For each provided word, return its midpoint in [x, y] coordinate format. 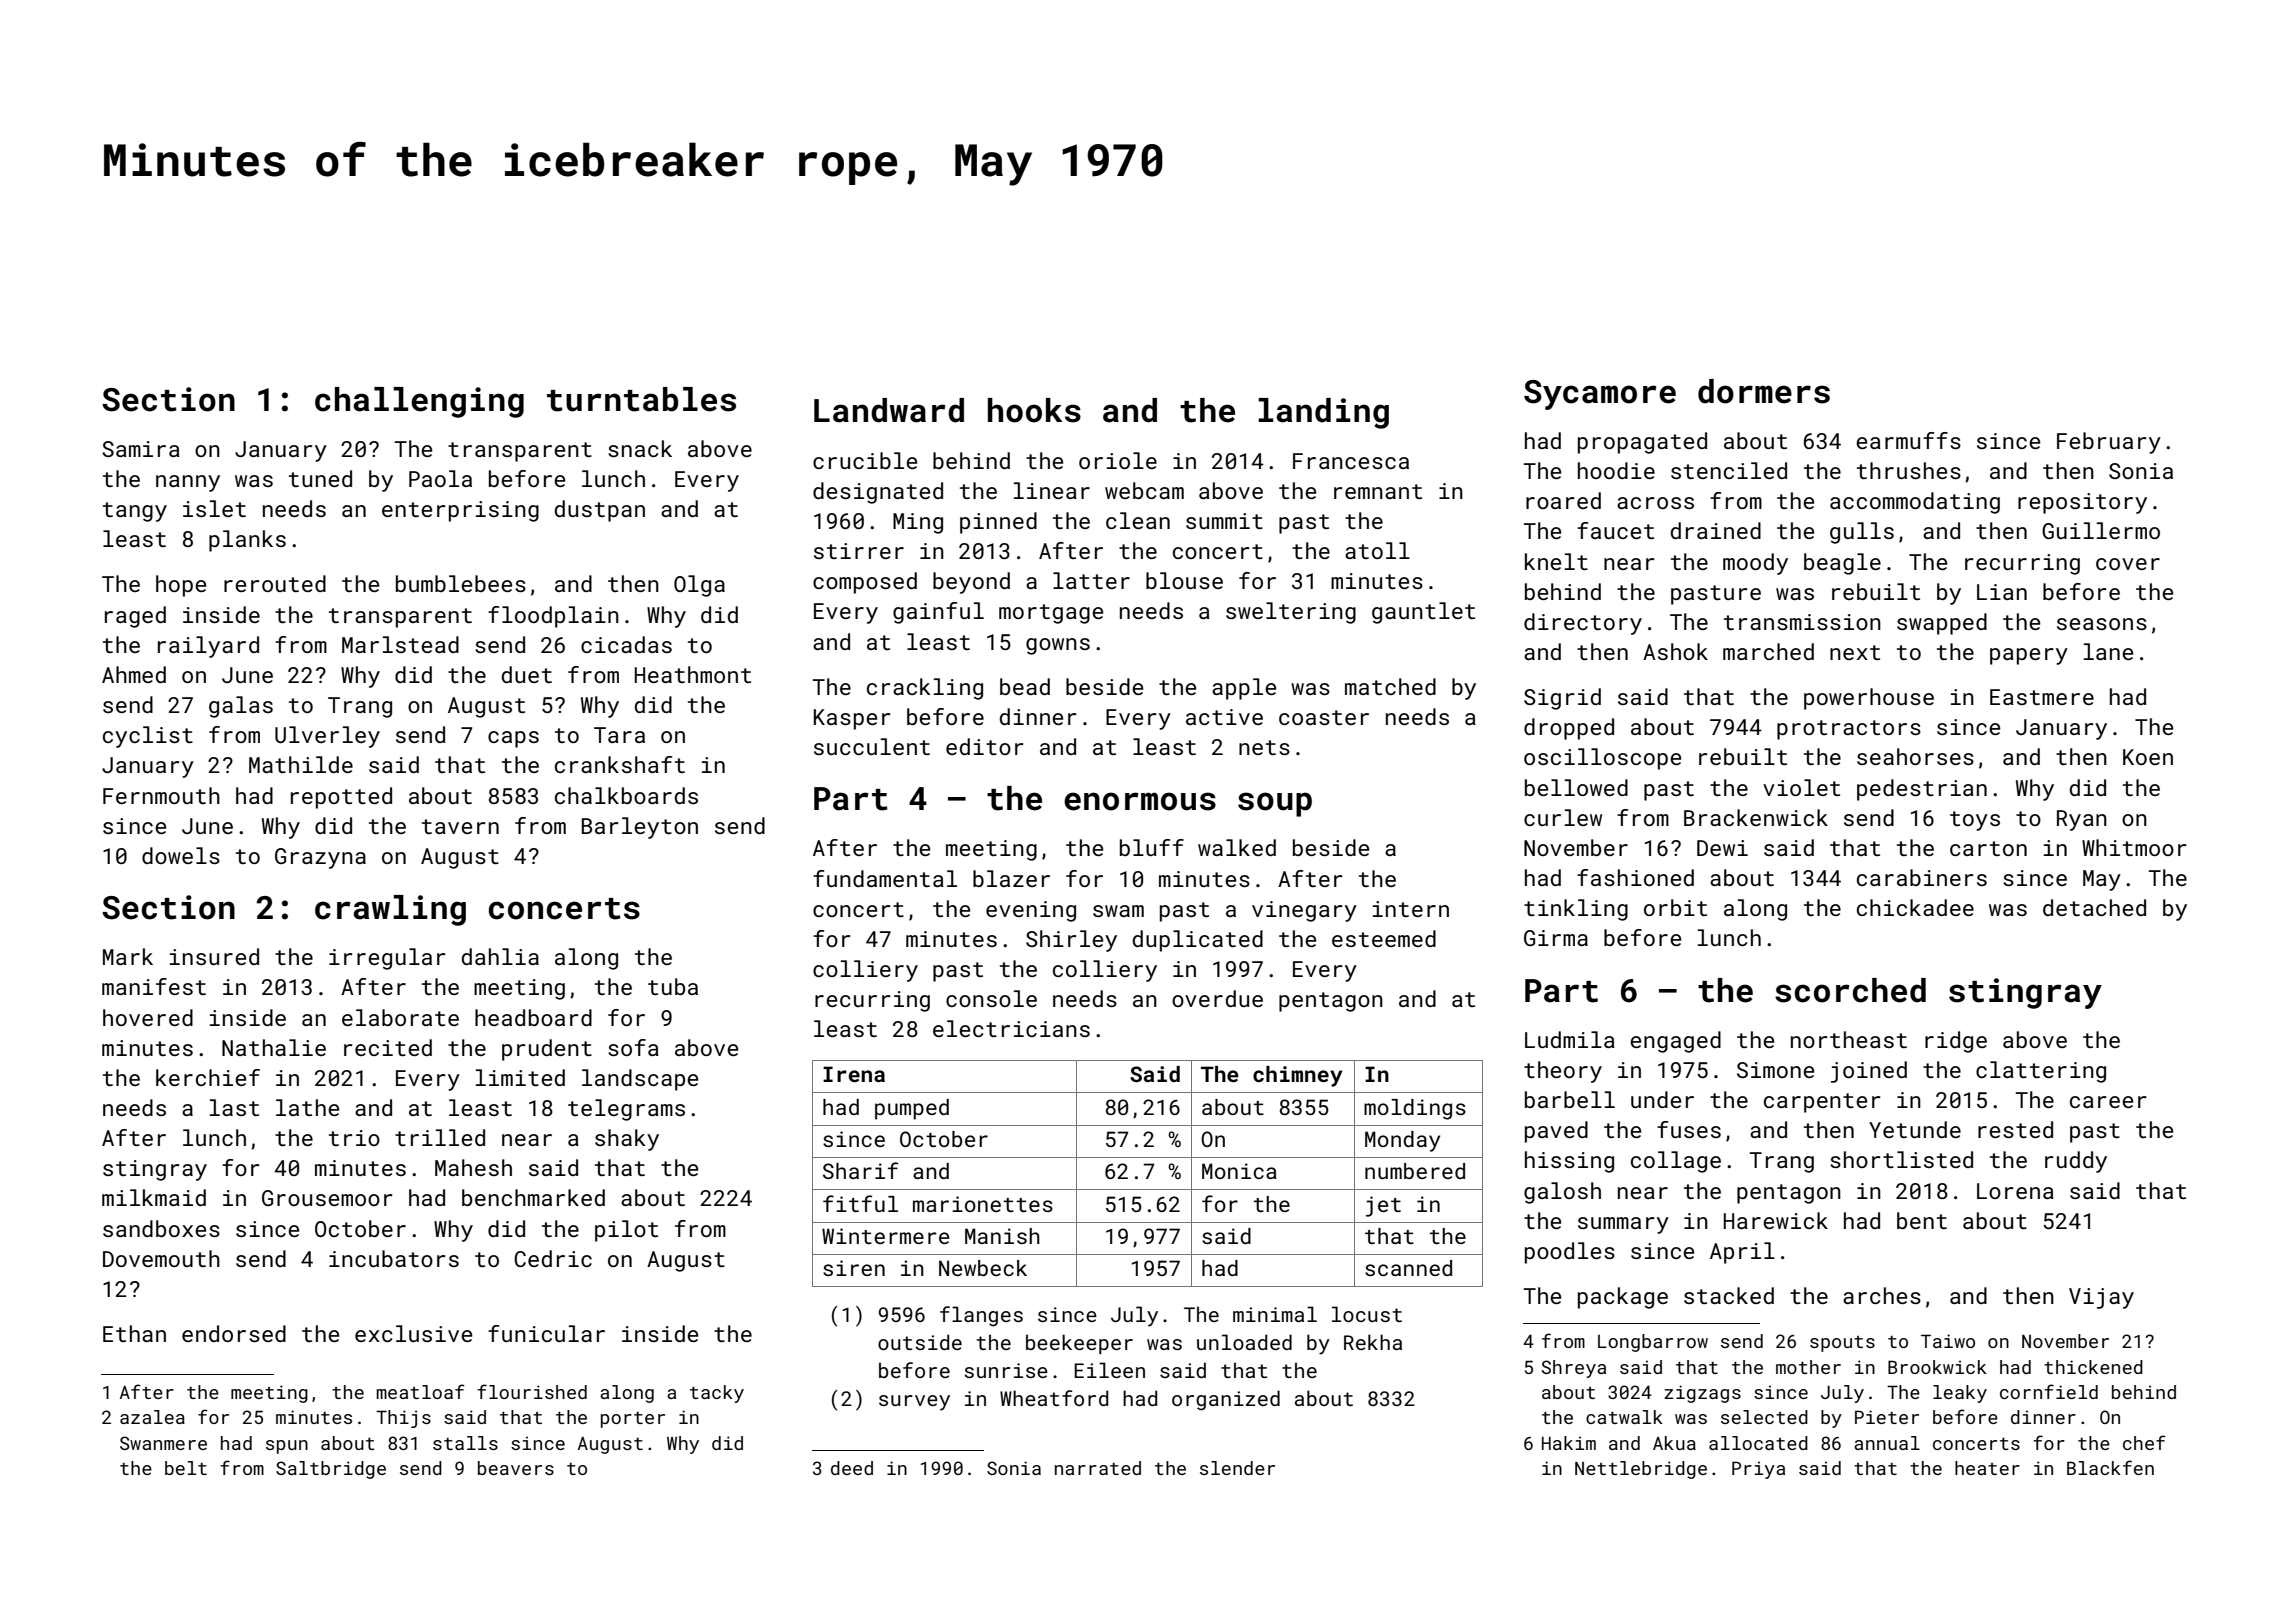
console [991, 998]
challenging [419, 402]
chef [2144, 1442]
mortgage [1051, 614]
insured [214, 956]
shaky [627, 1140]
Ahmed [134, 674]
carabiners [1922, 877]
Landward [889, 410]
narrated [1098, 1468]
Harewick [1776, 1220]
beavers [516, 1468]
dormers [1764, 391]
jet [1383, 1206]
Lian [2002, 592]
